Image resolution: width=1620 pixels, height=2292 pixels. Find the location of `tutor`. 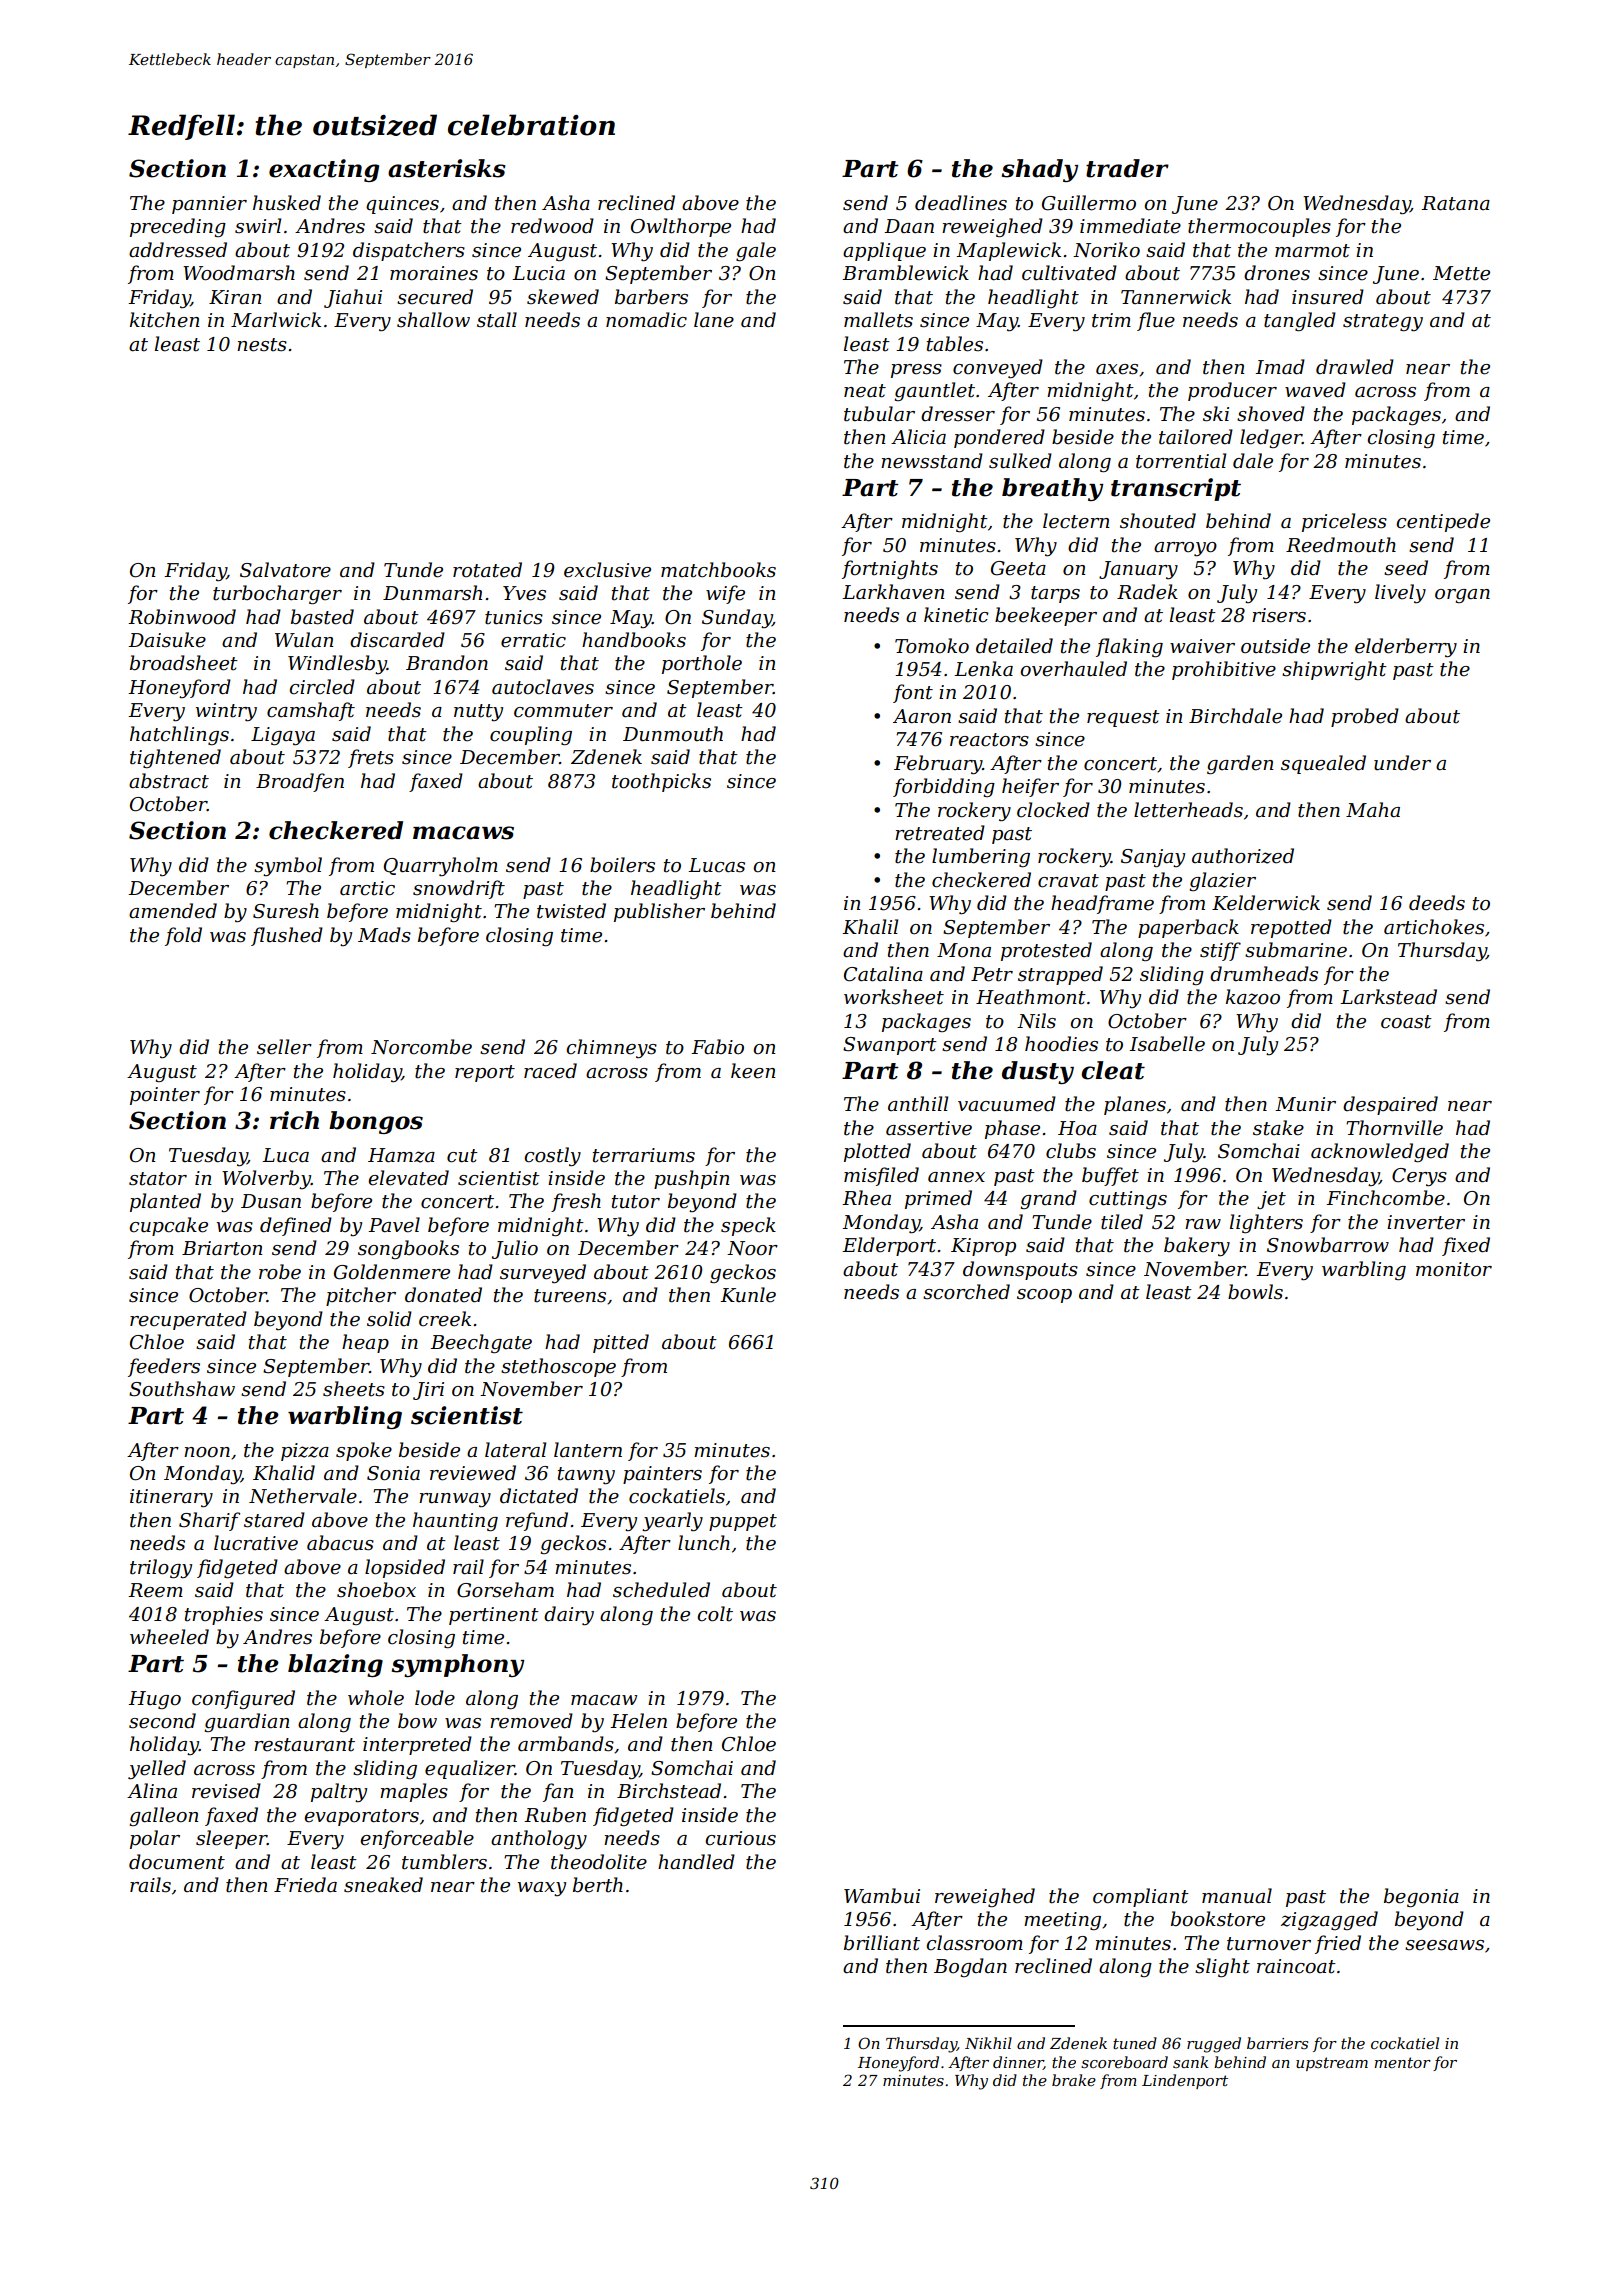

tutor is located at coordinates (636, 1202).
